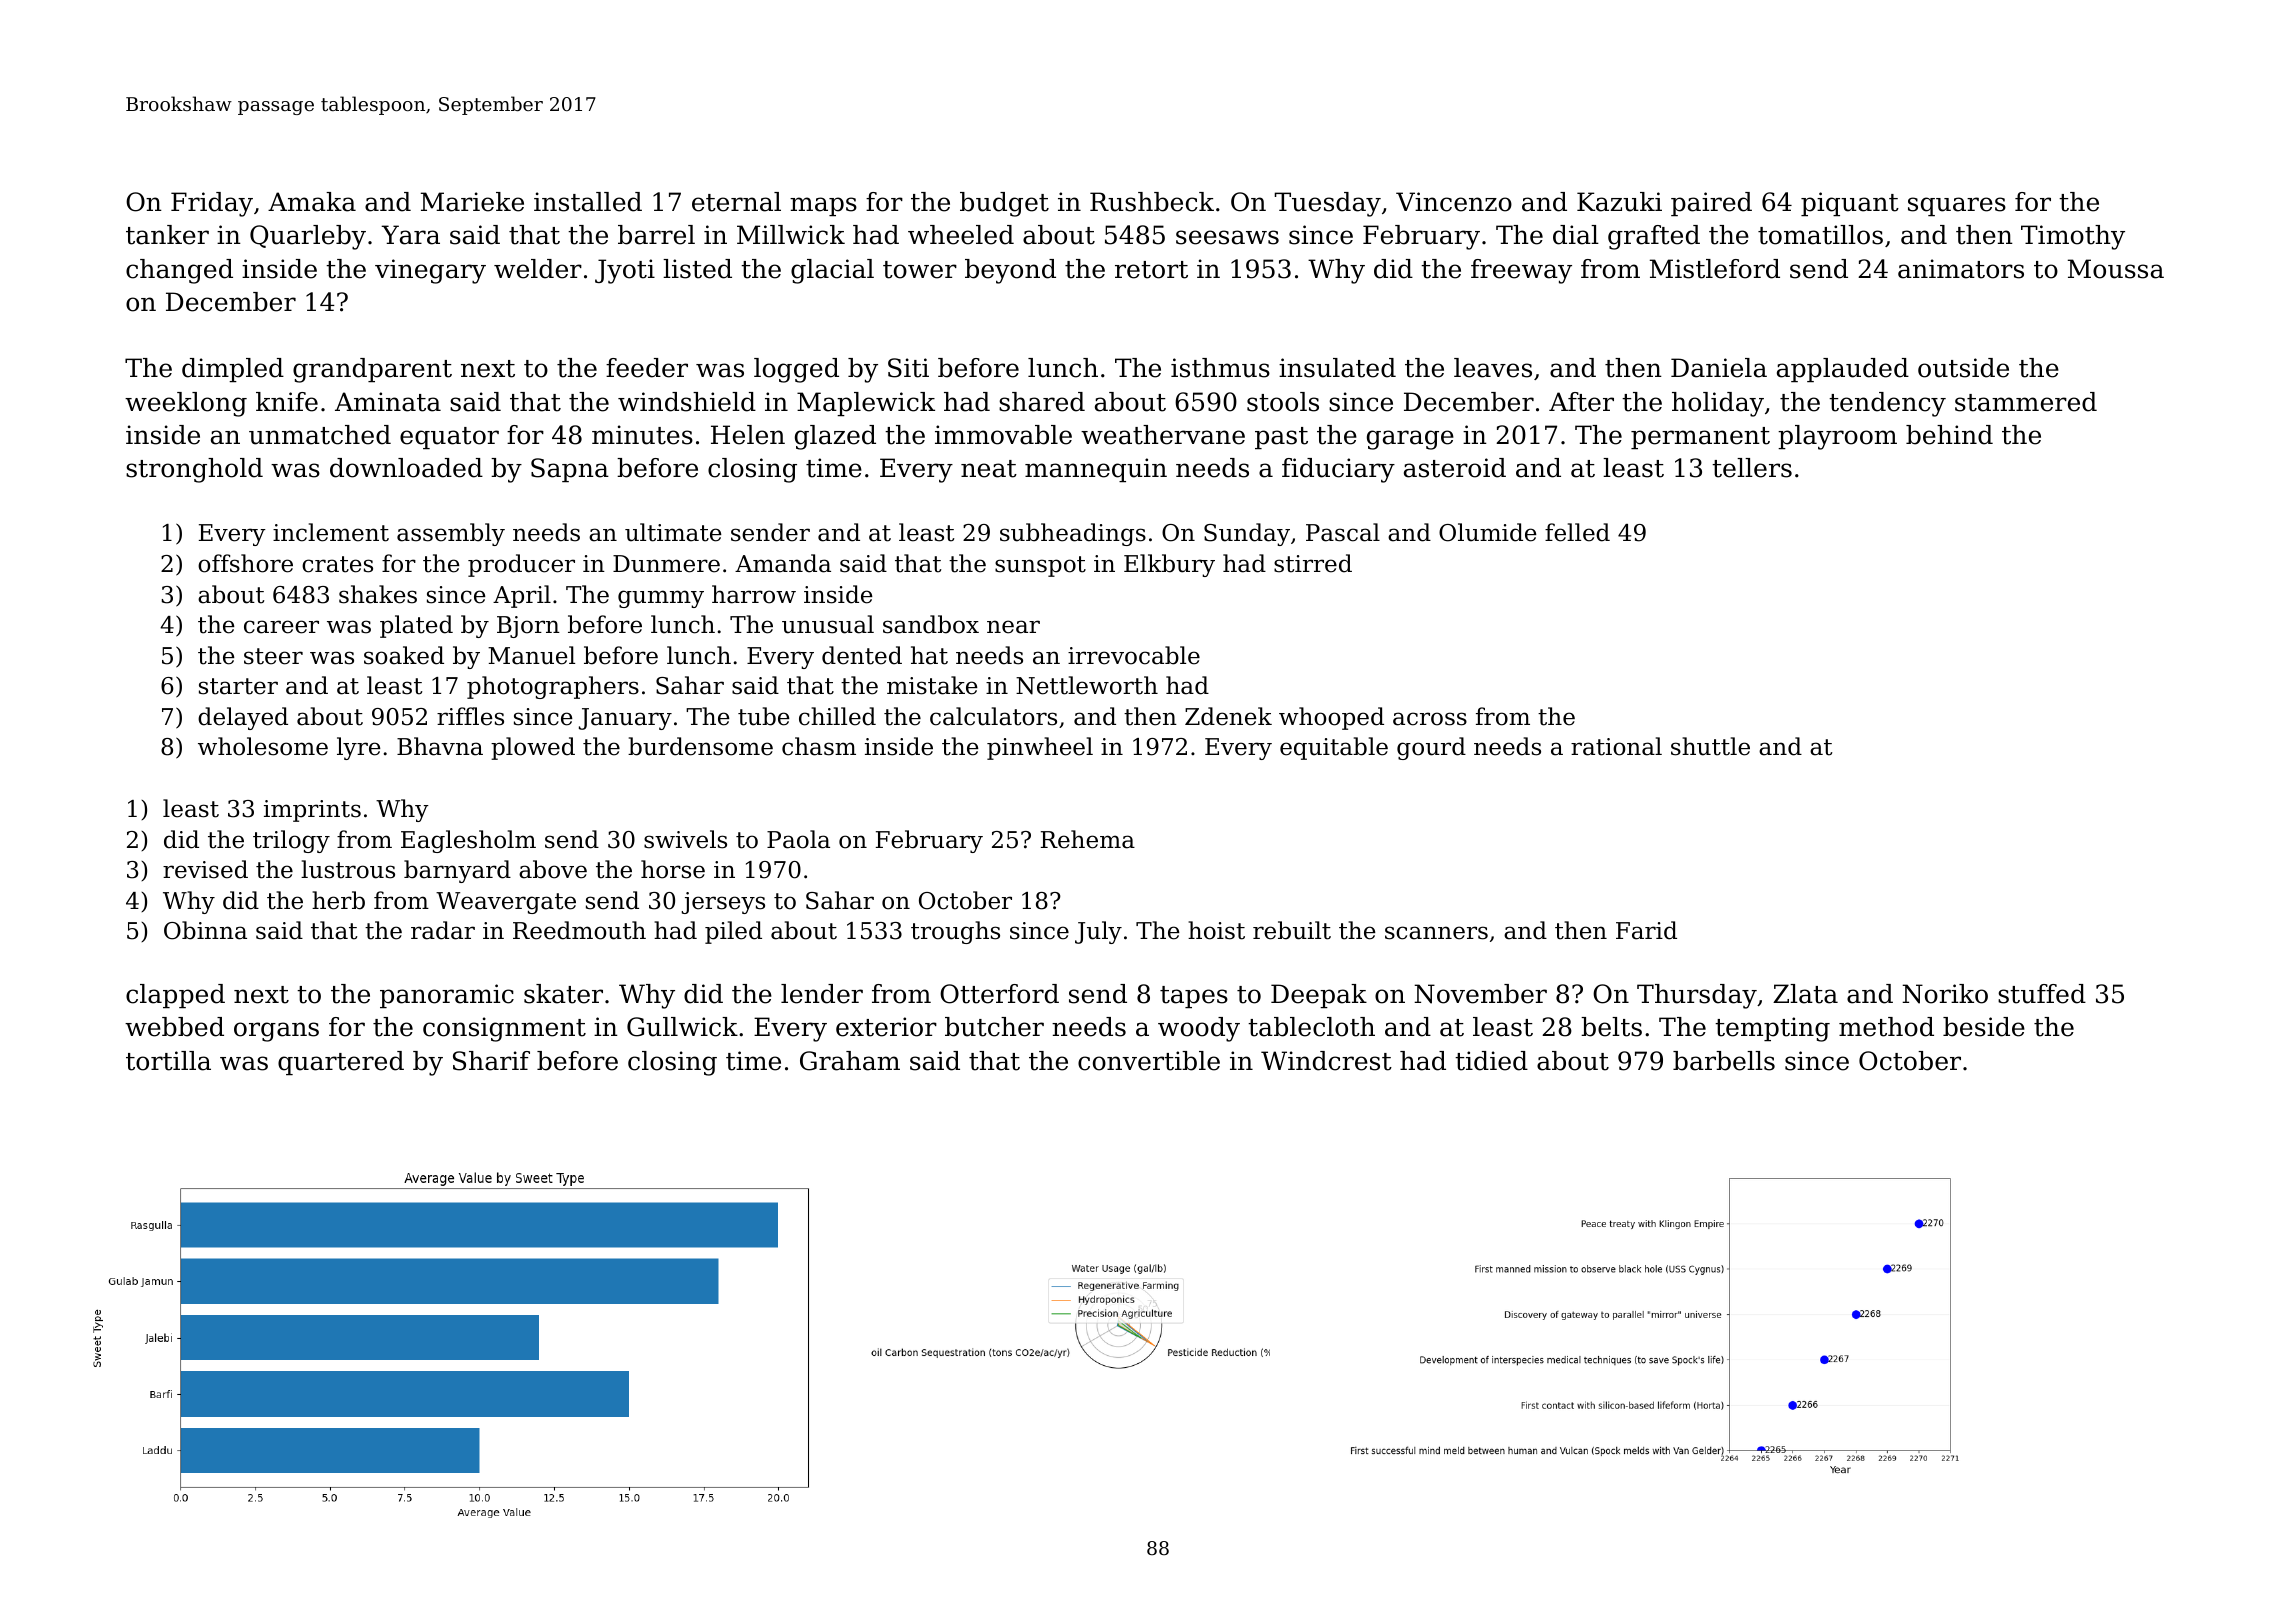  I want to click on tempting, so click(1772, 1029).
